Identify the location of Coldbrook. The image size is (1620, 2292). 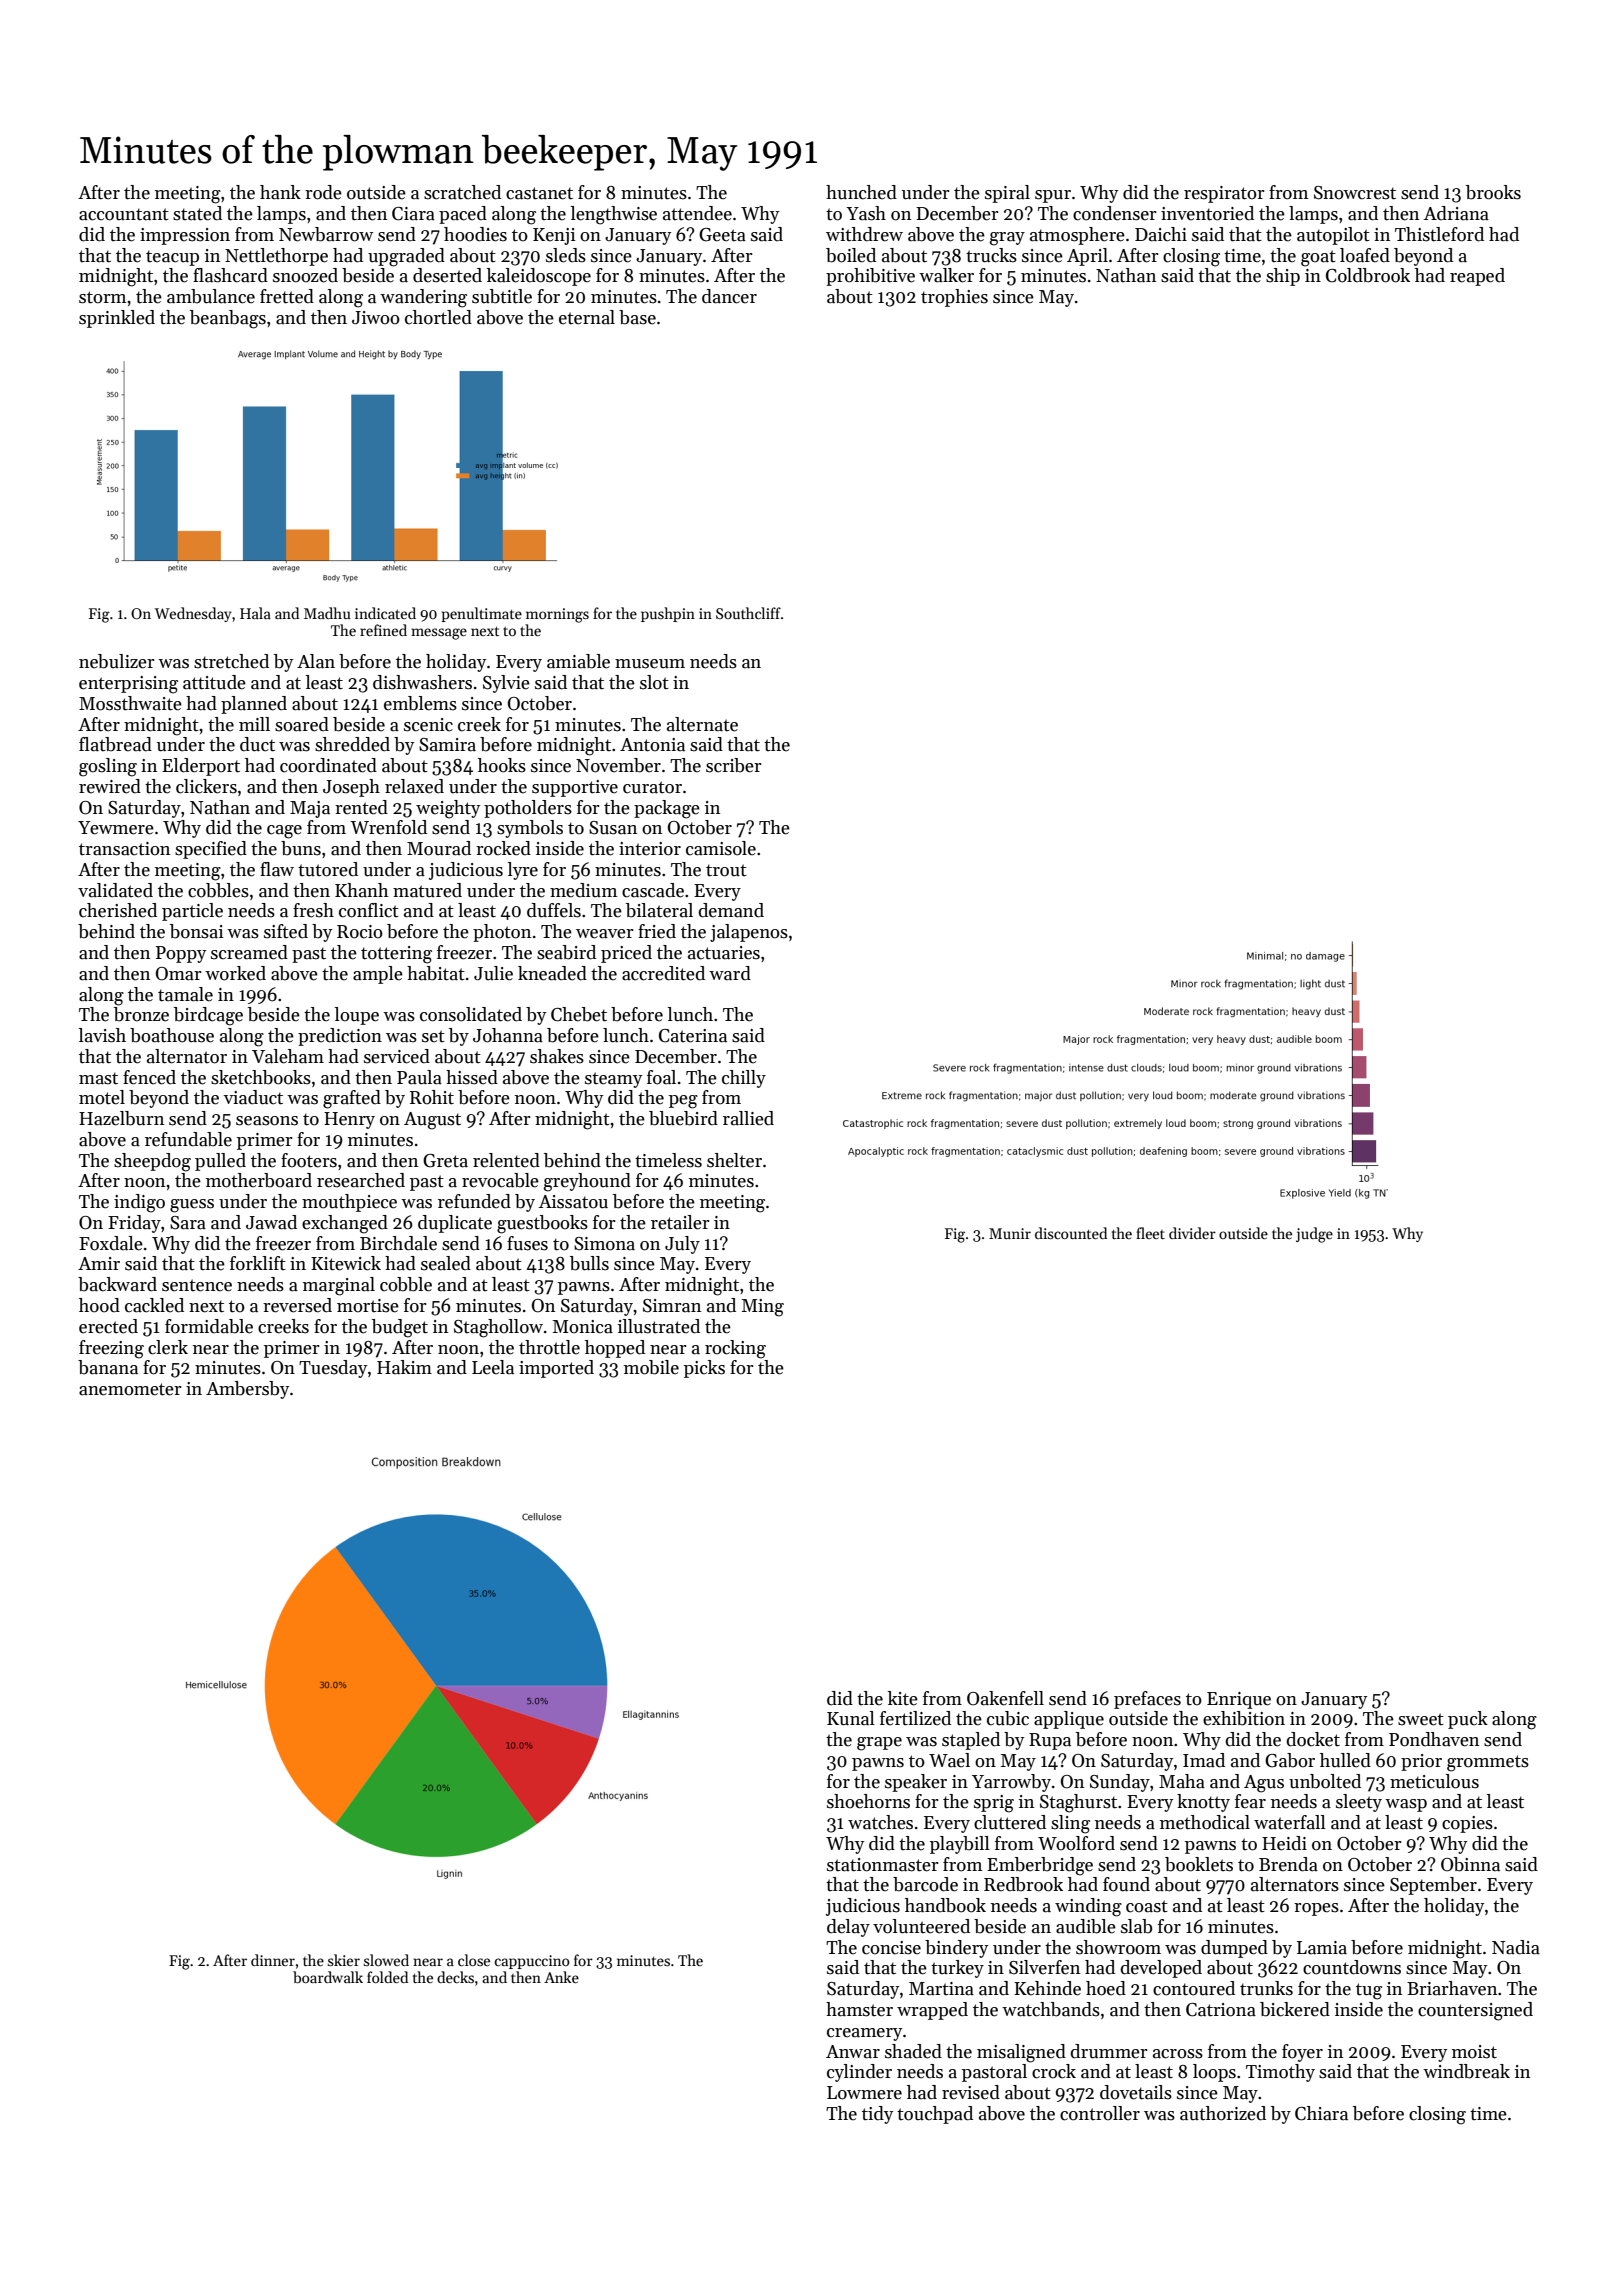
(1368, 275).
